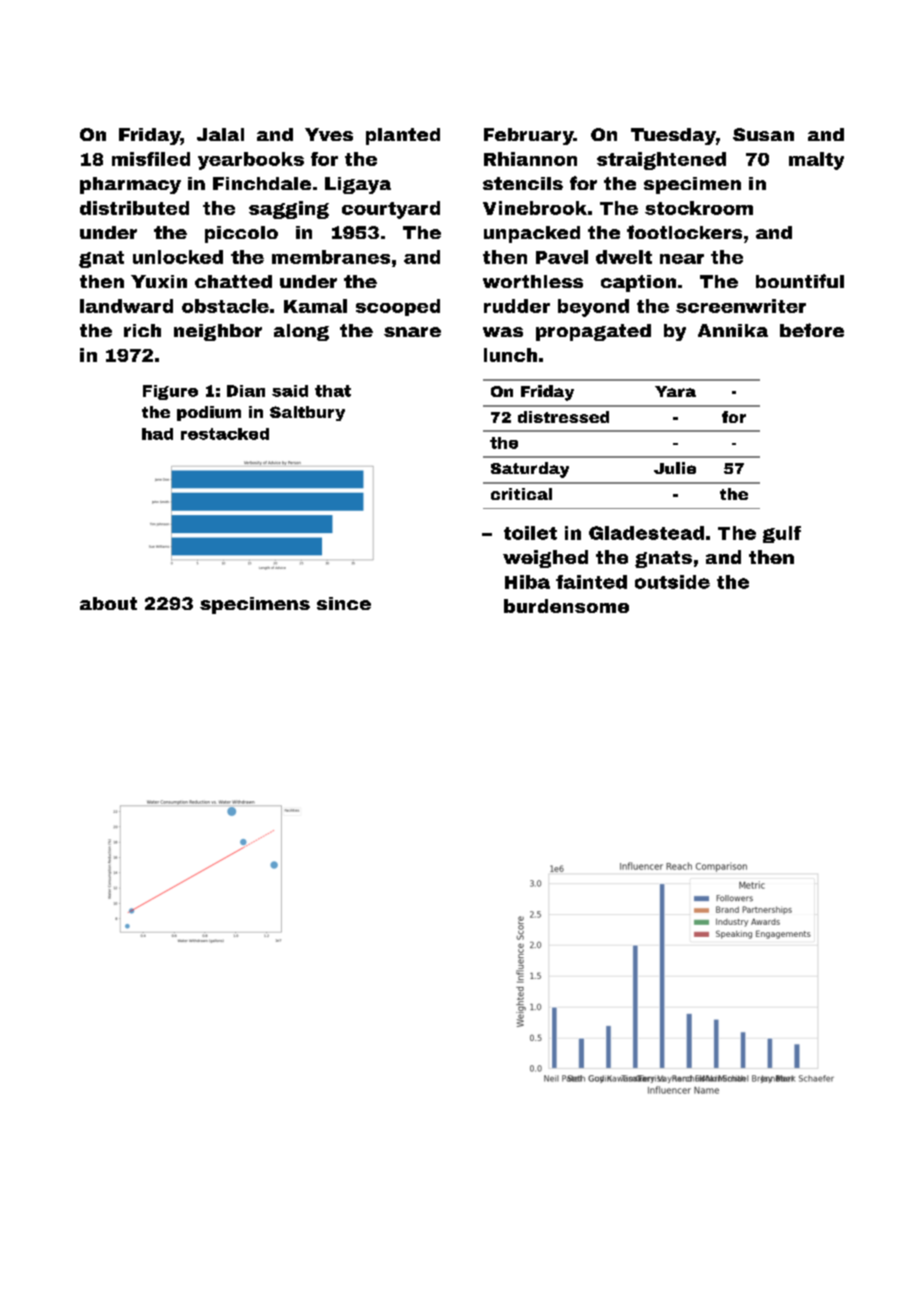 The image size is (924, 1311). What do you see at coordinates (403, 136) in the screenshot?
I see `planted` at bounding box center [403, 136].
